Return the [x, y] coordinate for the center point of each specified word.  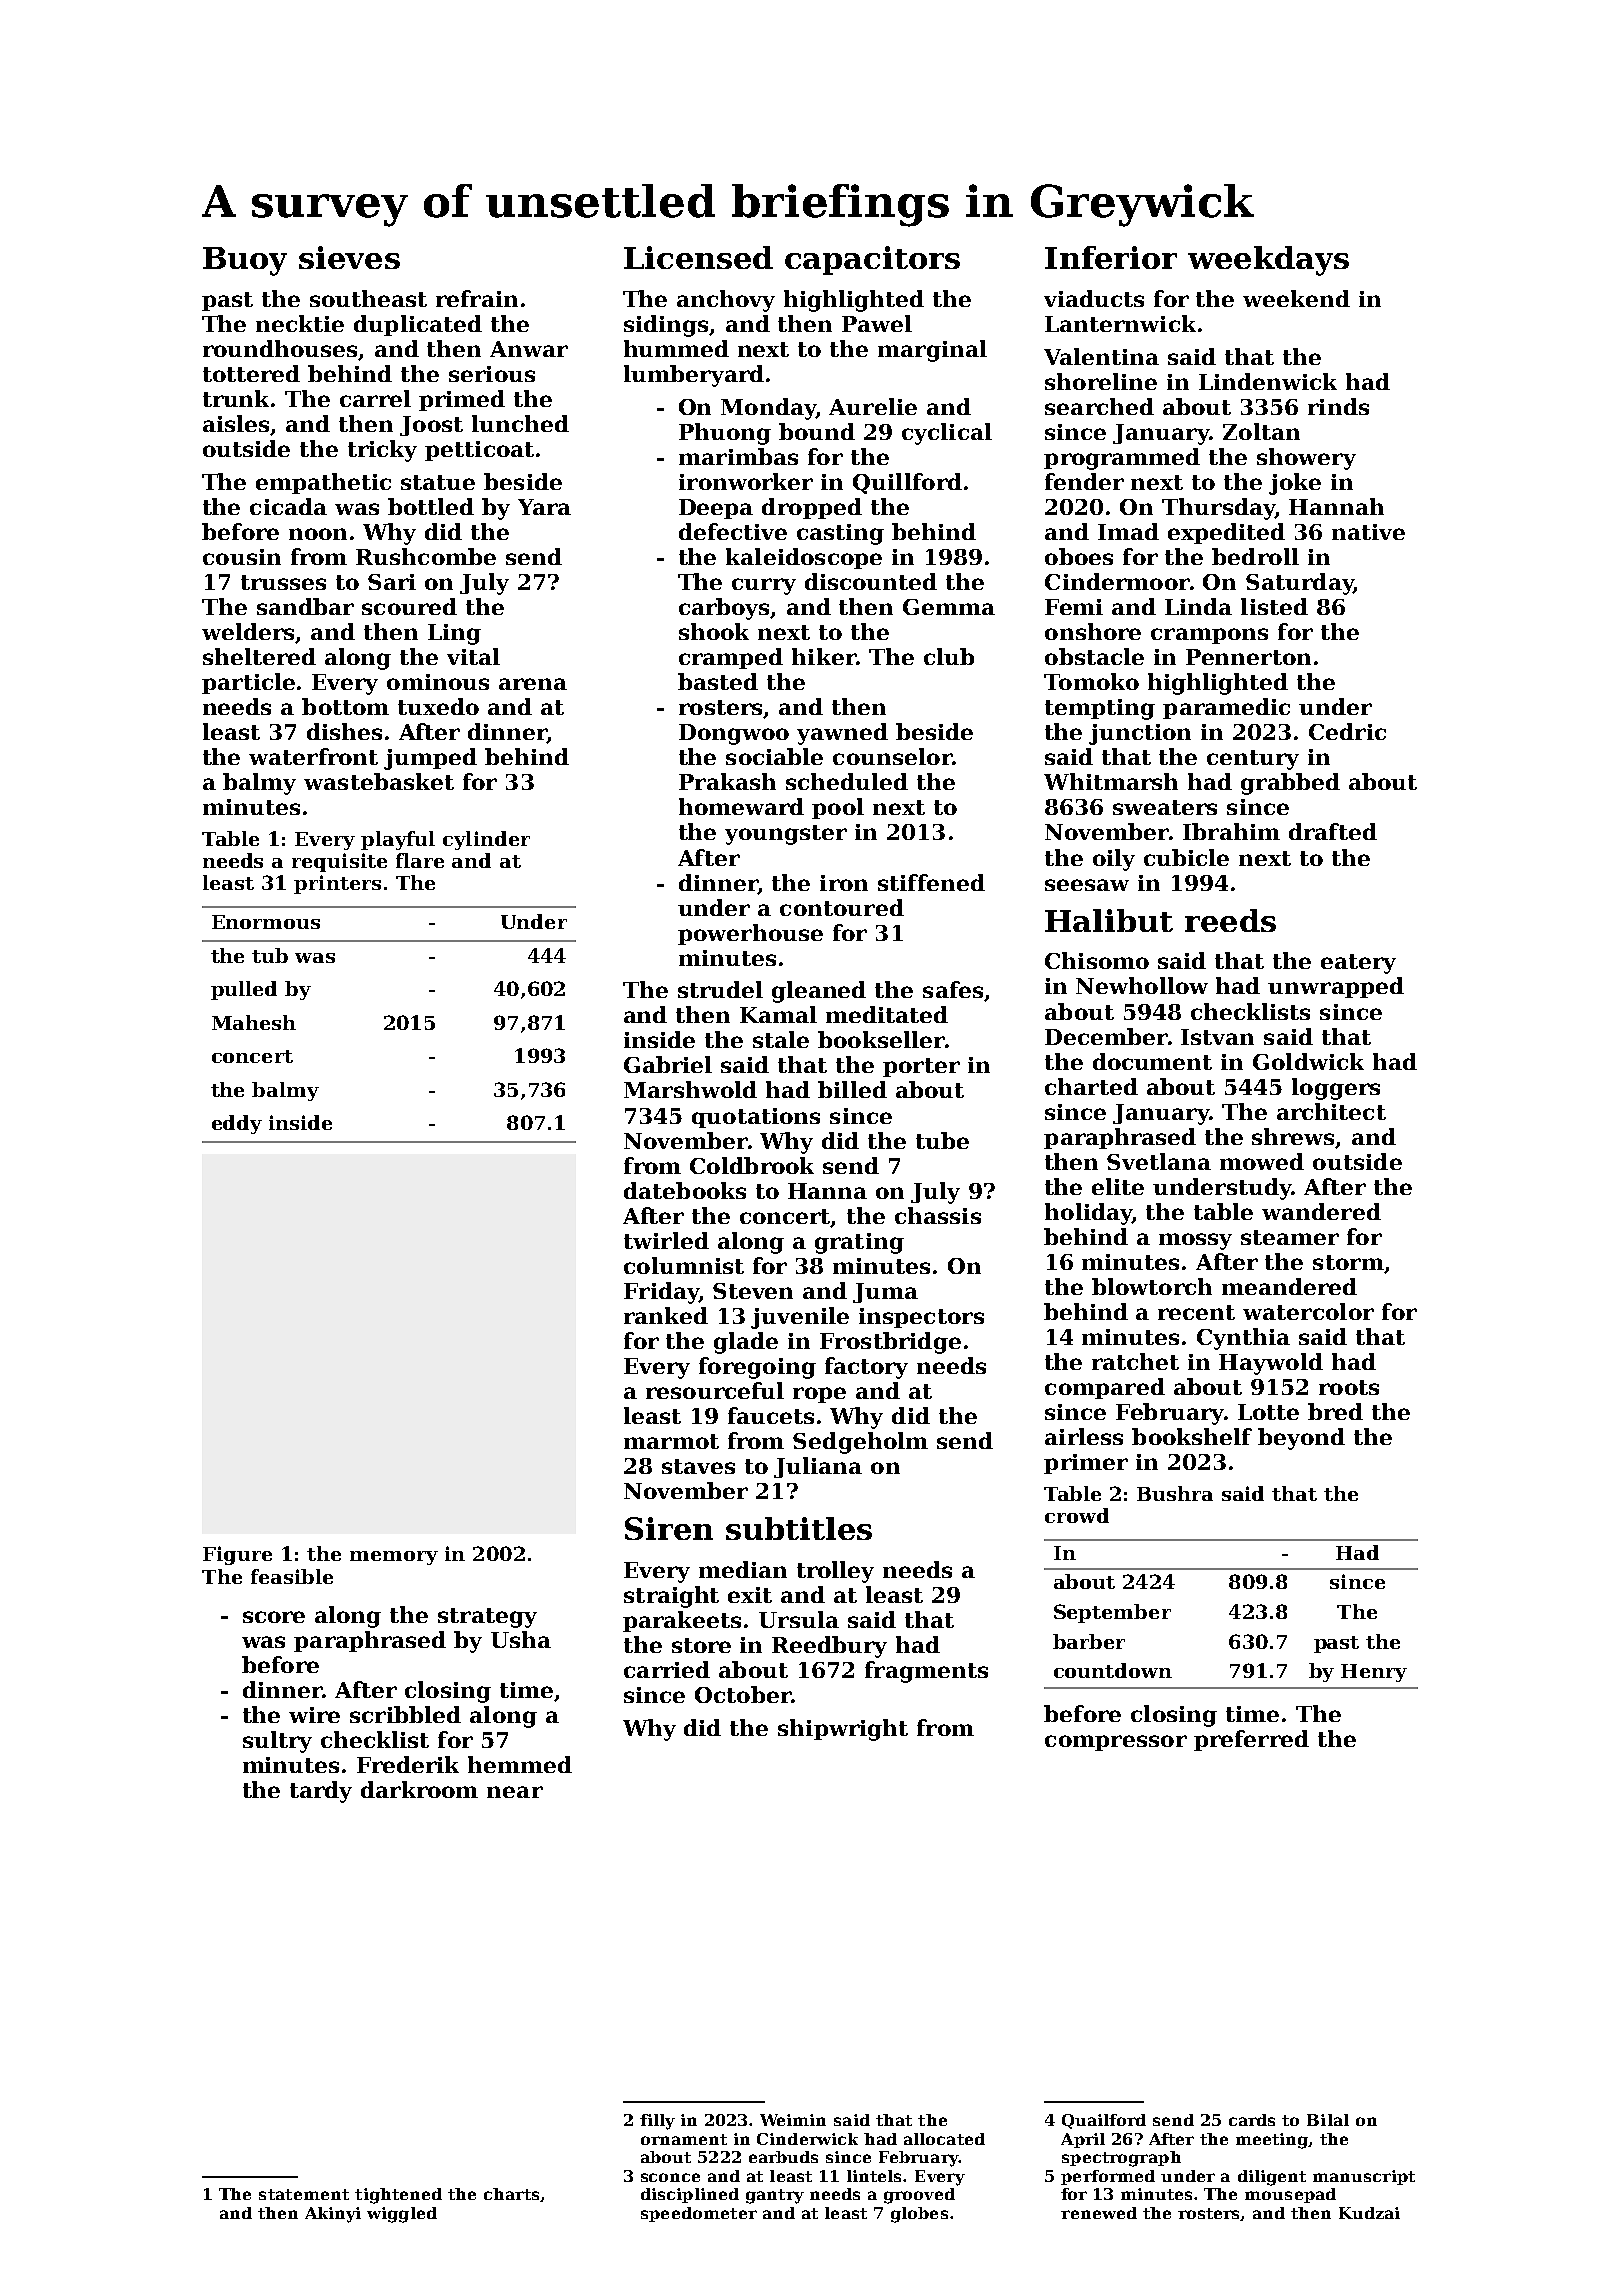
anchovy [726, 301]
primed [462, 400]
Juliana [818, 1467]
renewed [1099, 2213]
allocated [944, 2139]
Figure [237, 1555]
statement [304, 2194]
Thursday [1218, 509]
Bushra [1175, 1493]
